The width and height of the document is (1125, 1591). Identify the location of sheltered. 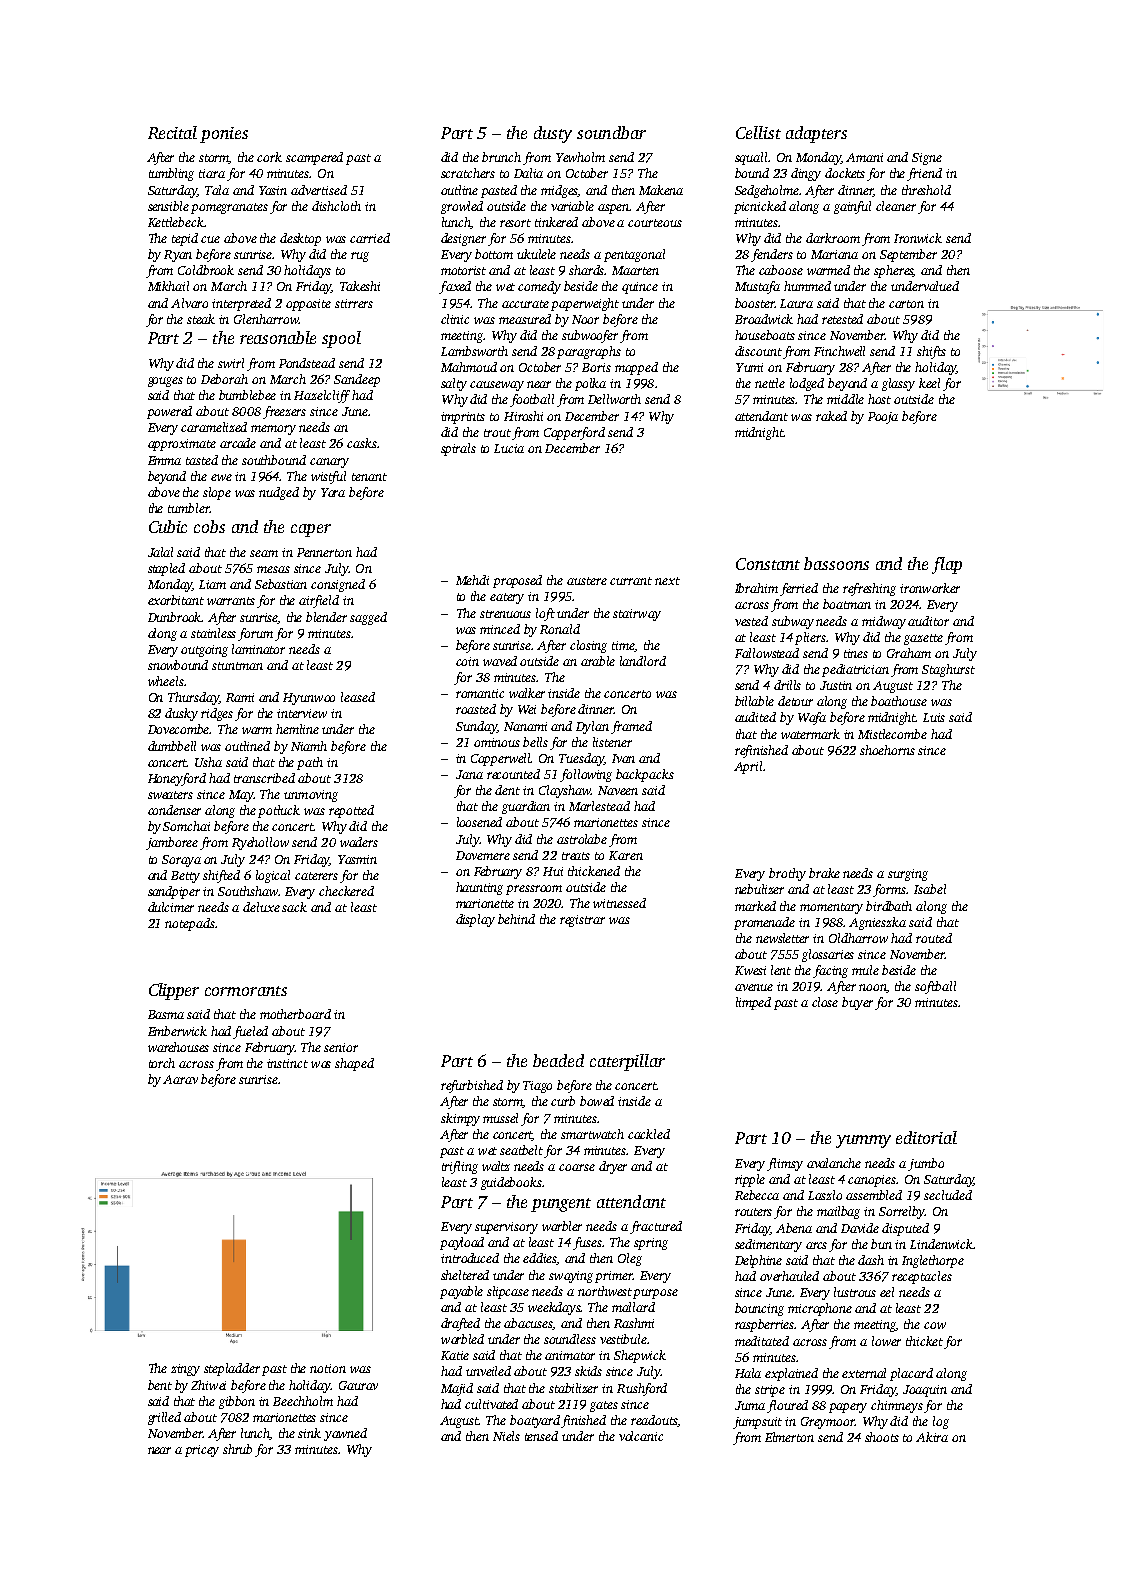
(465, 1275).
